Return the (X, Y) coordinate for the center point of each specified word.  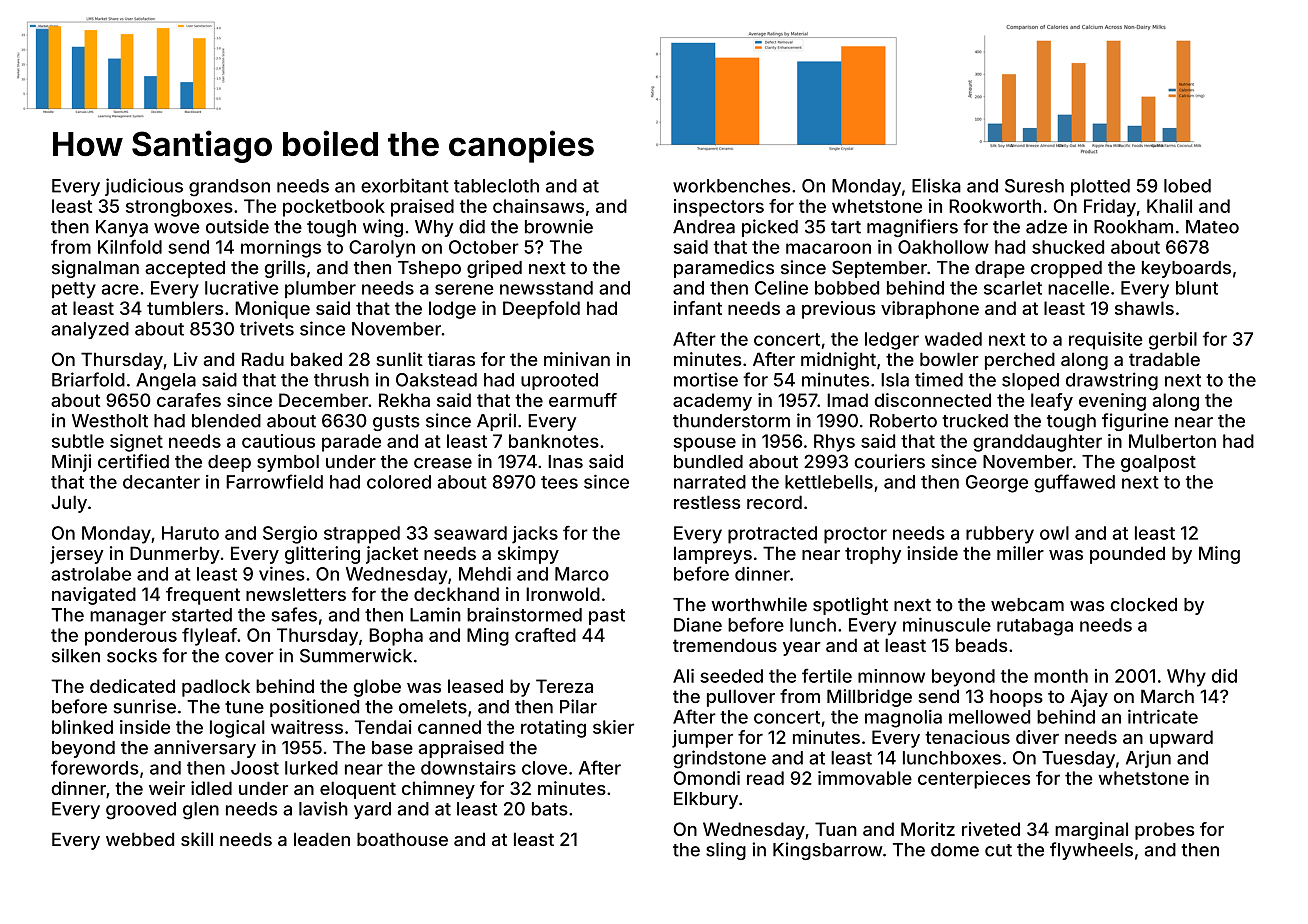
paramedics (724, 269)
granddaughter (1037, 443)
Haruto (190, 533)
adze (1046, 227)
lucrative (242, 288)
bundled (708, 462)
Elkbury (706, 800)
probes (1164, 831)
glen (201, 811)
